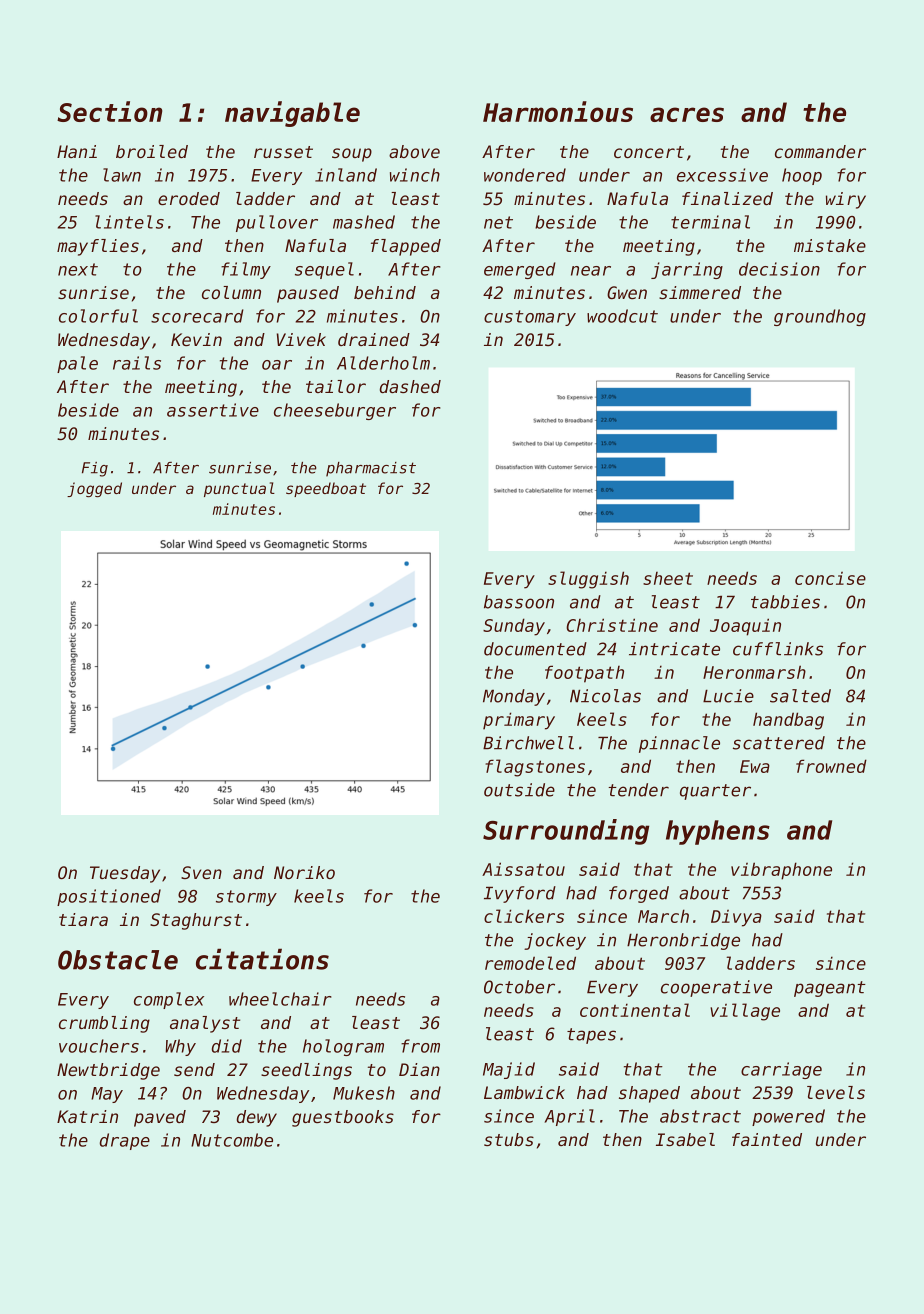 This screenshot has width=924, height=1314. Describe the element at coordinates (283, 152) in the screenshot. I see `russet` at that location.
